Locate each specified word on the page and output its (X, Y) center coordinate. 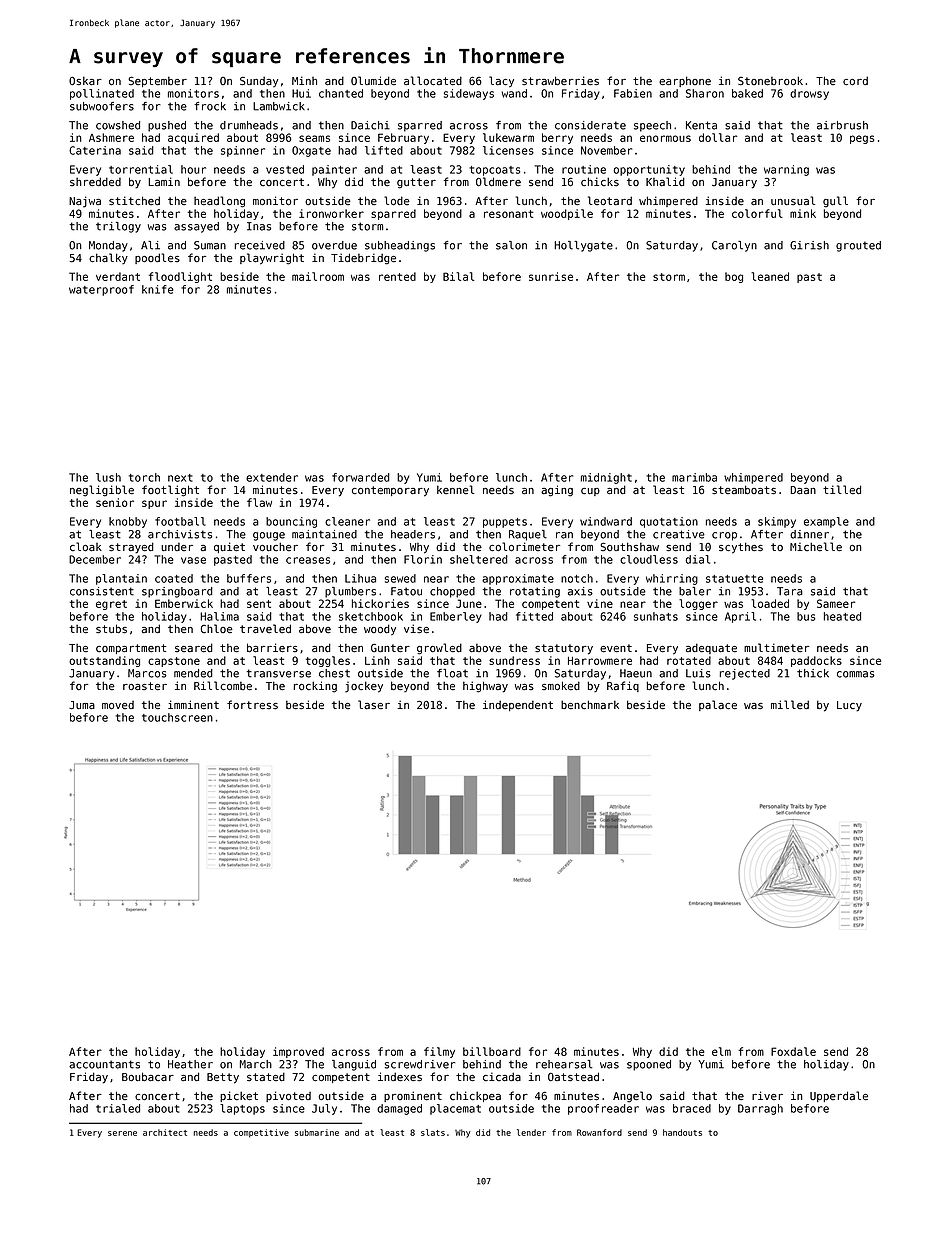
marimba (694, 477)
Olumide (373, 80)
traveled (265, 629)
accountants (104, 1064)
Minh (304, 80)
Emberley (456, 617)
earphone (685, 81)
